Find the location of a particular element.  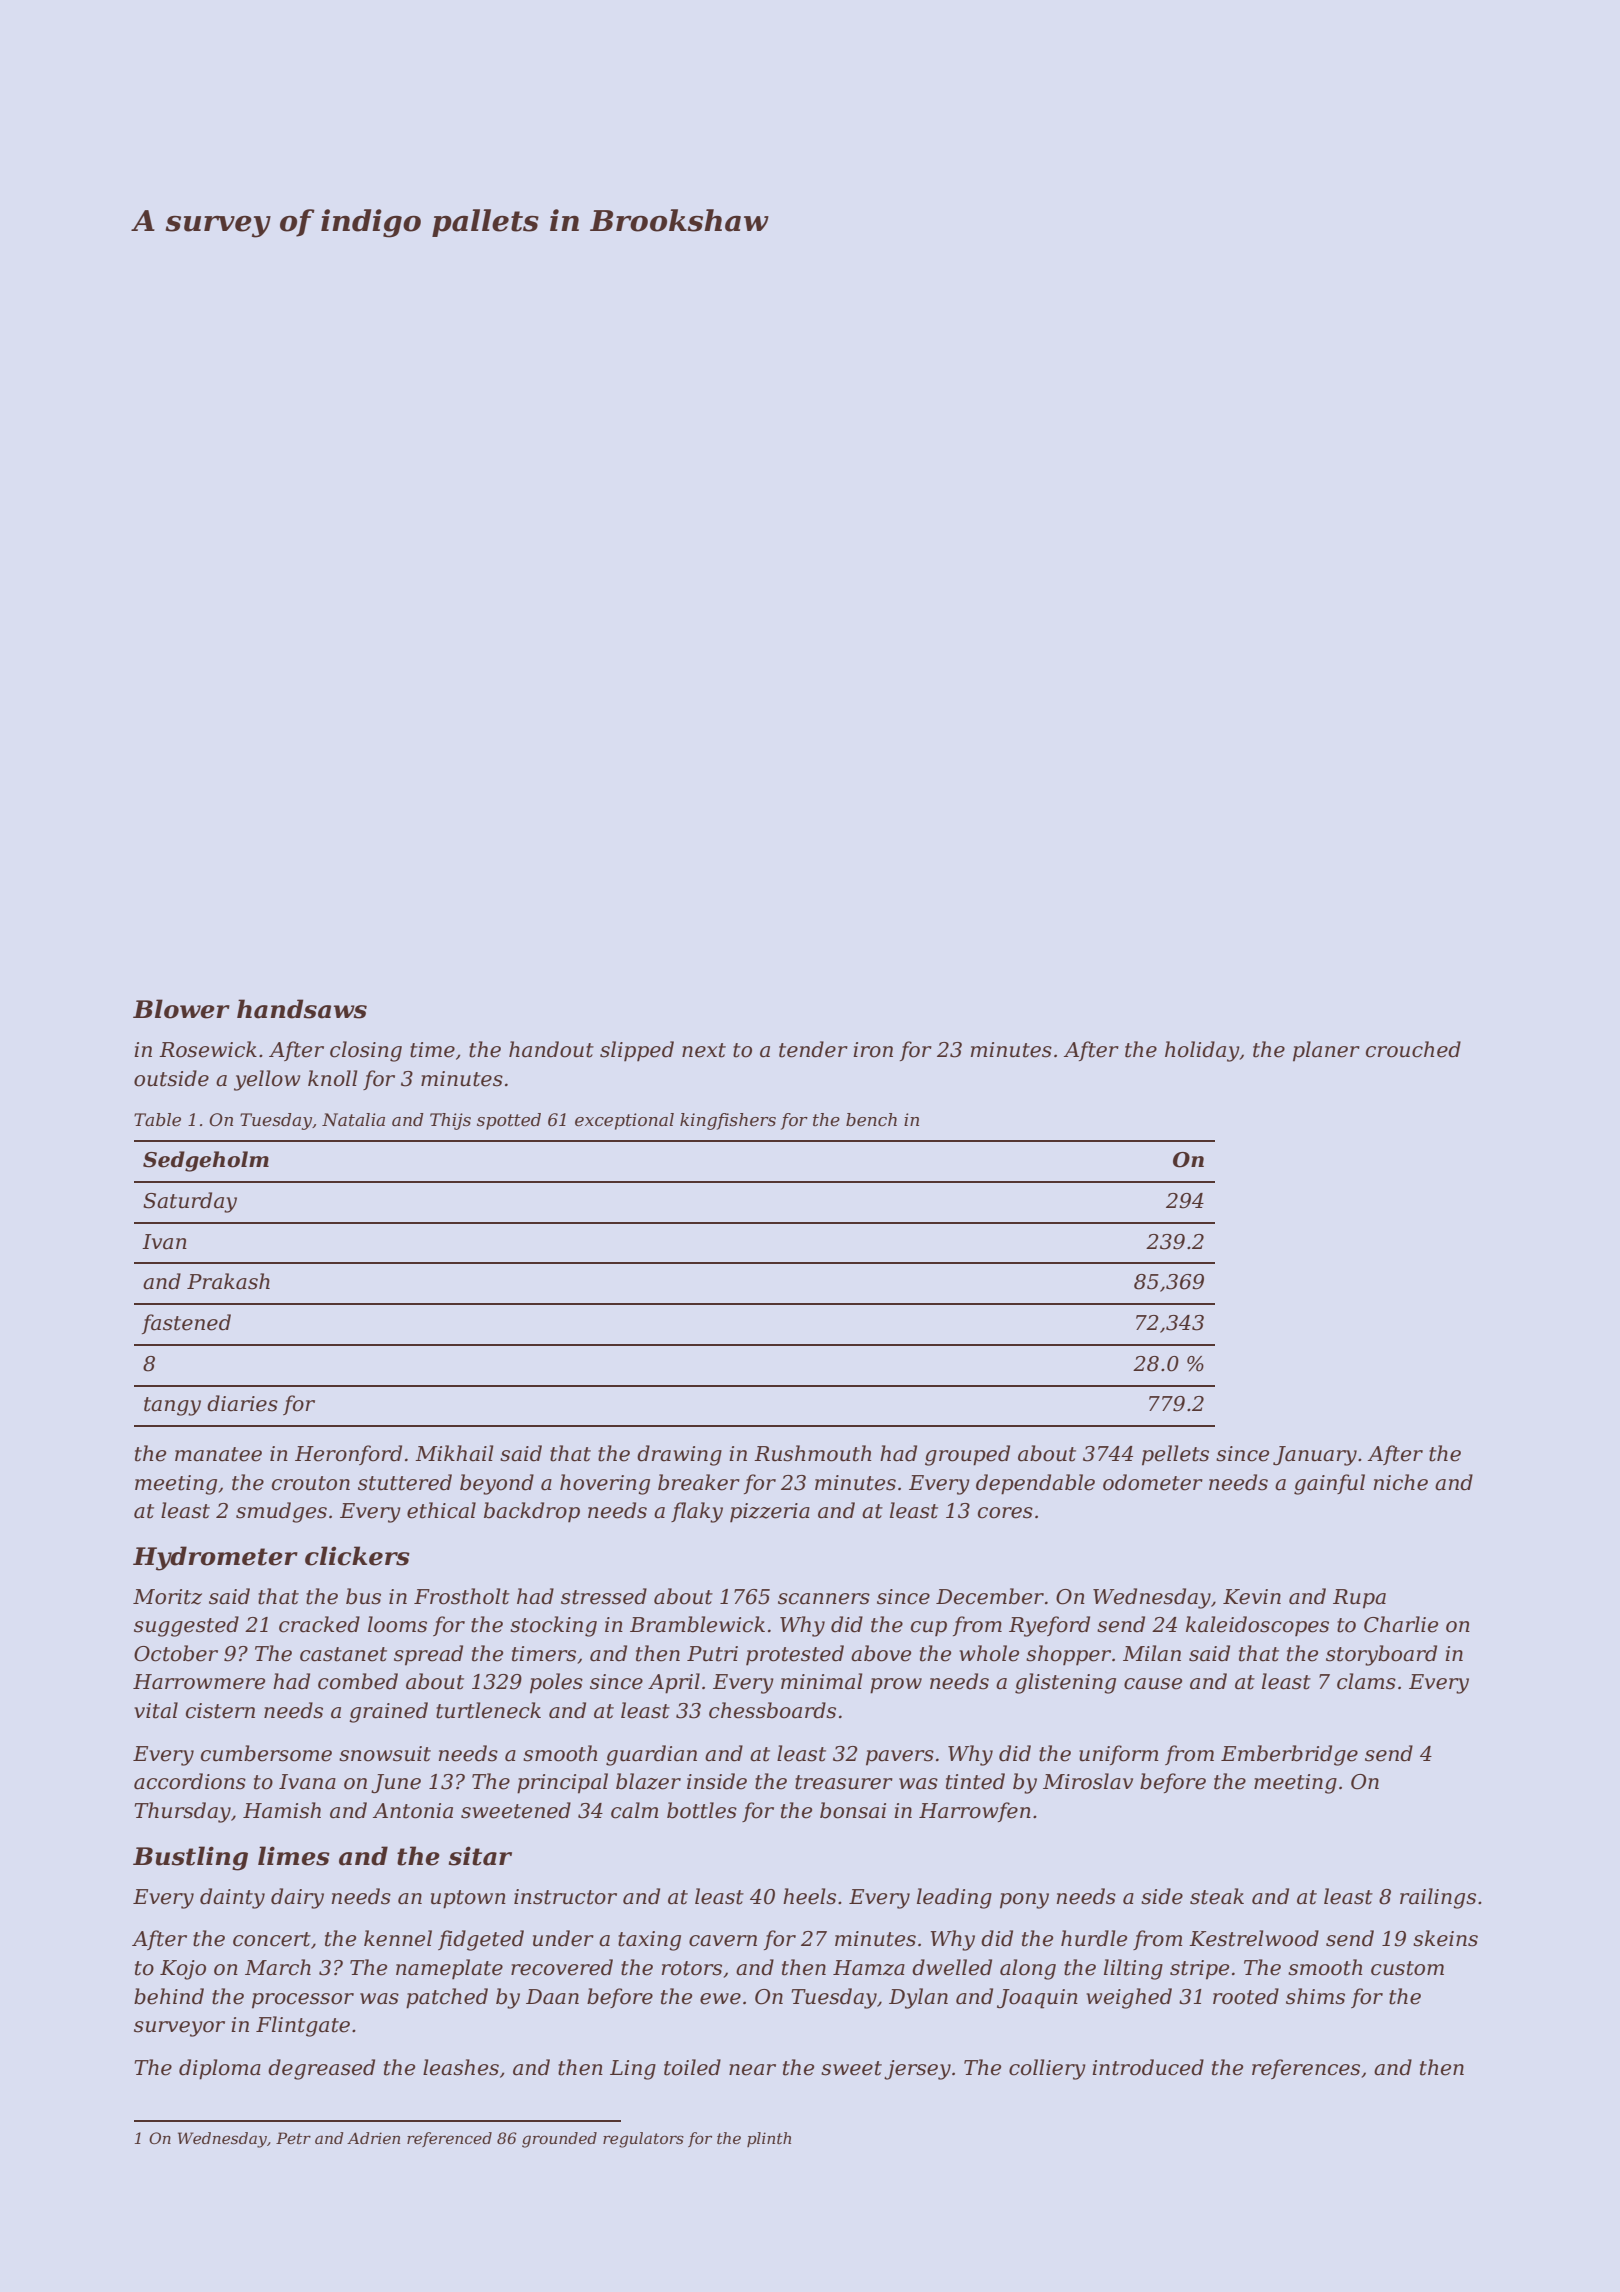

Natalia is located at coordinates (353, 1119).
